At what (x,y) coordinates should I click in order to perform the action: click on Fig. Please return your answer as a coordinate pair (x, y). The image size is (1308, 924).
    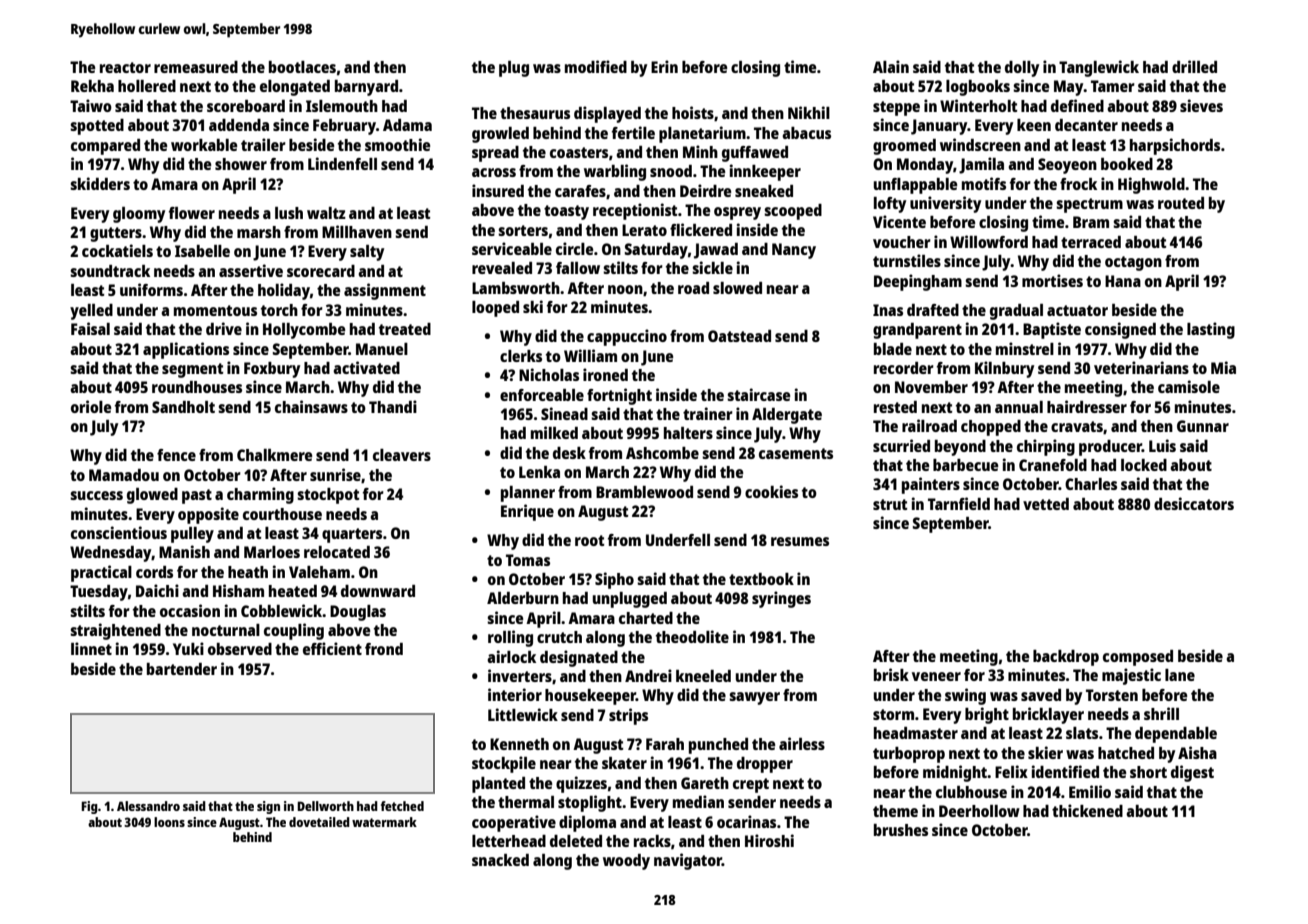
    Looking at the image, I should click on (89, 807).
